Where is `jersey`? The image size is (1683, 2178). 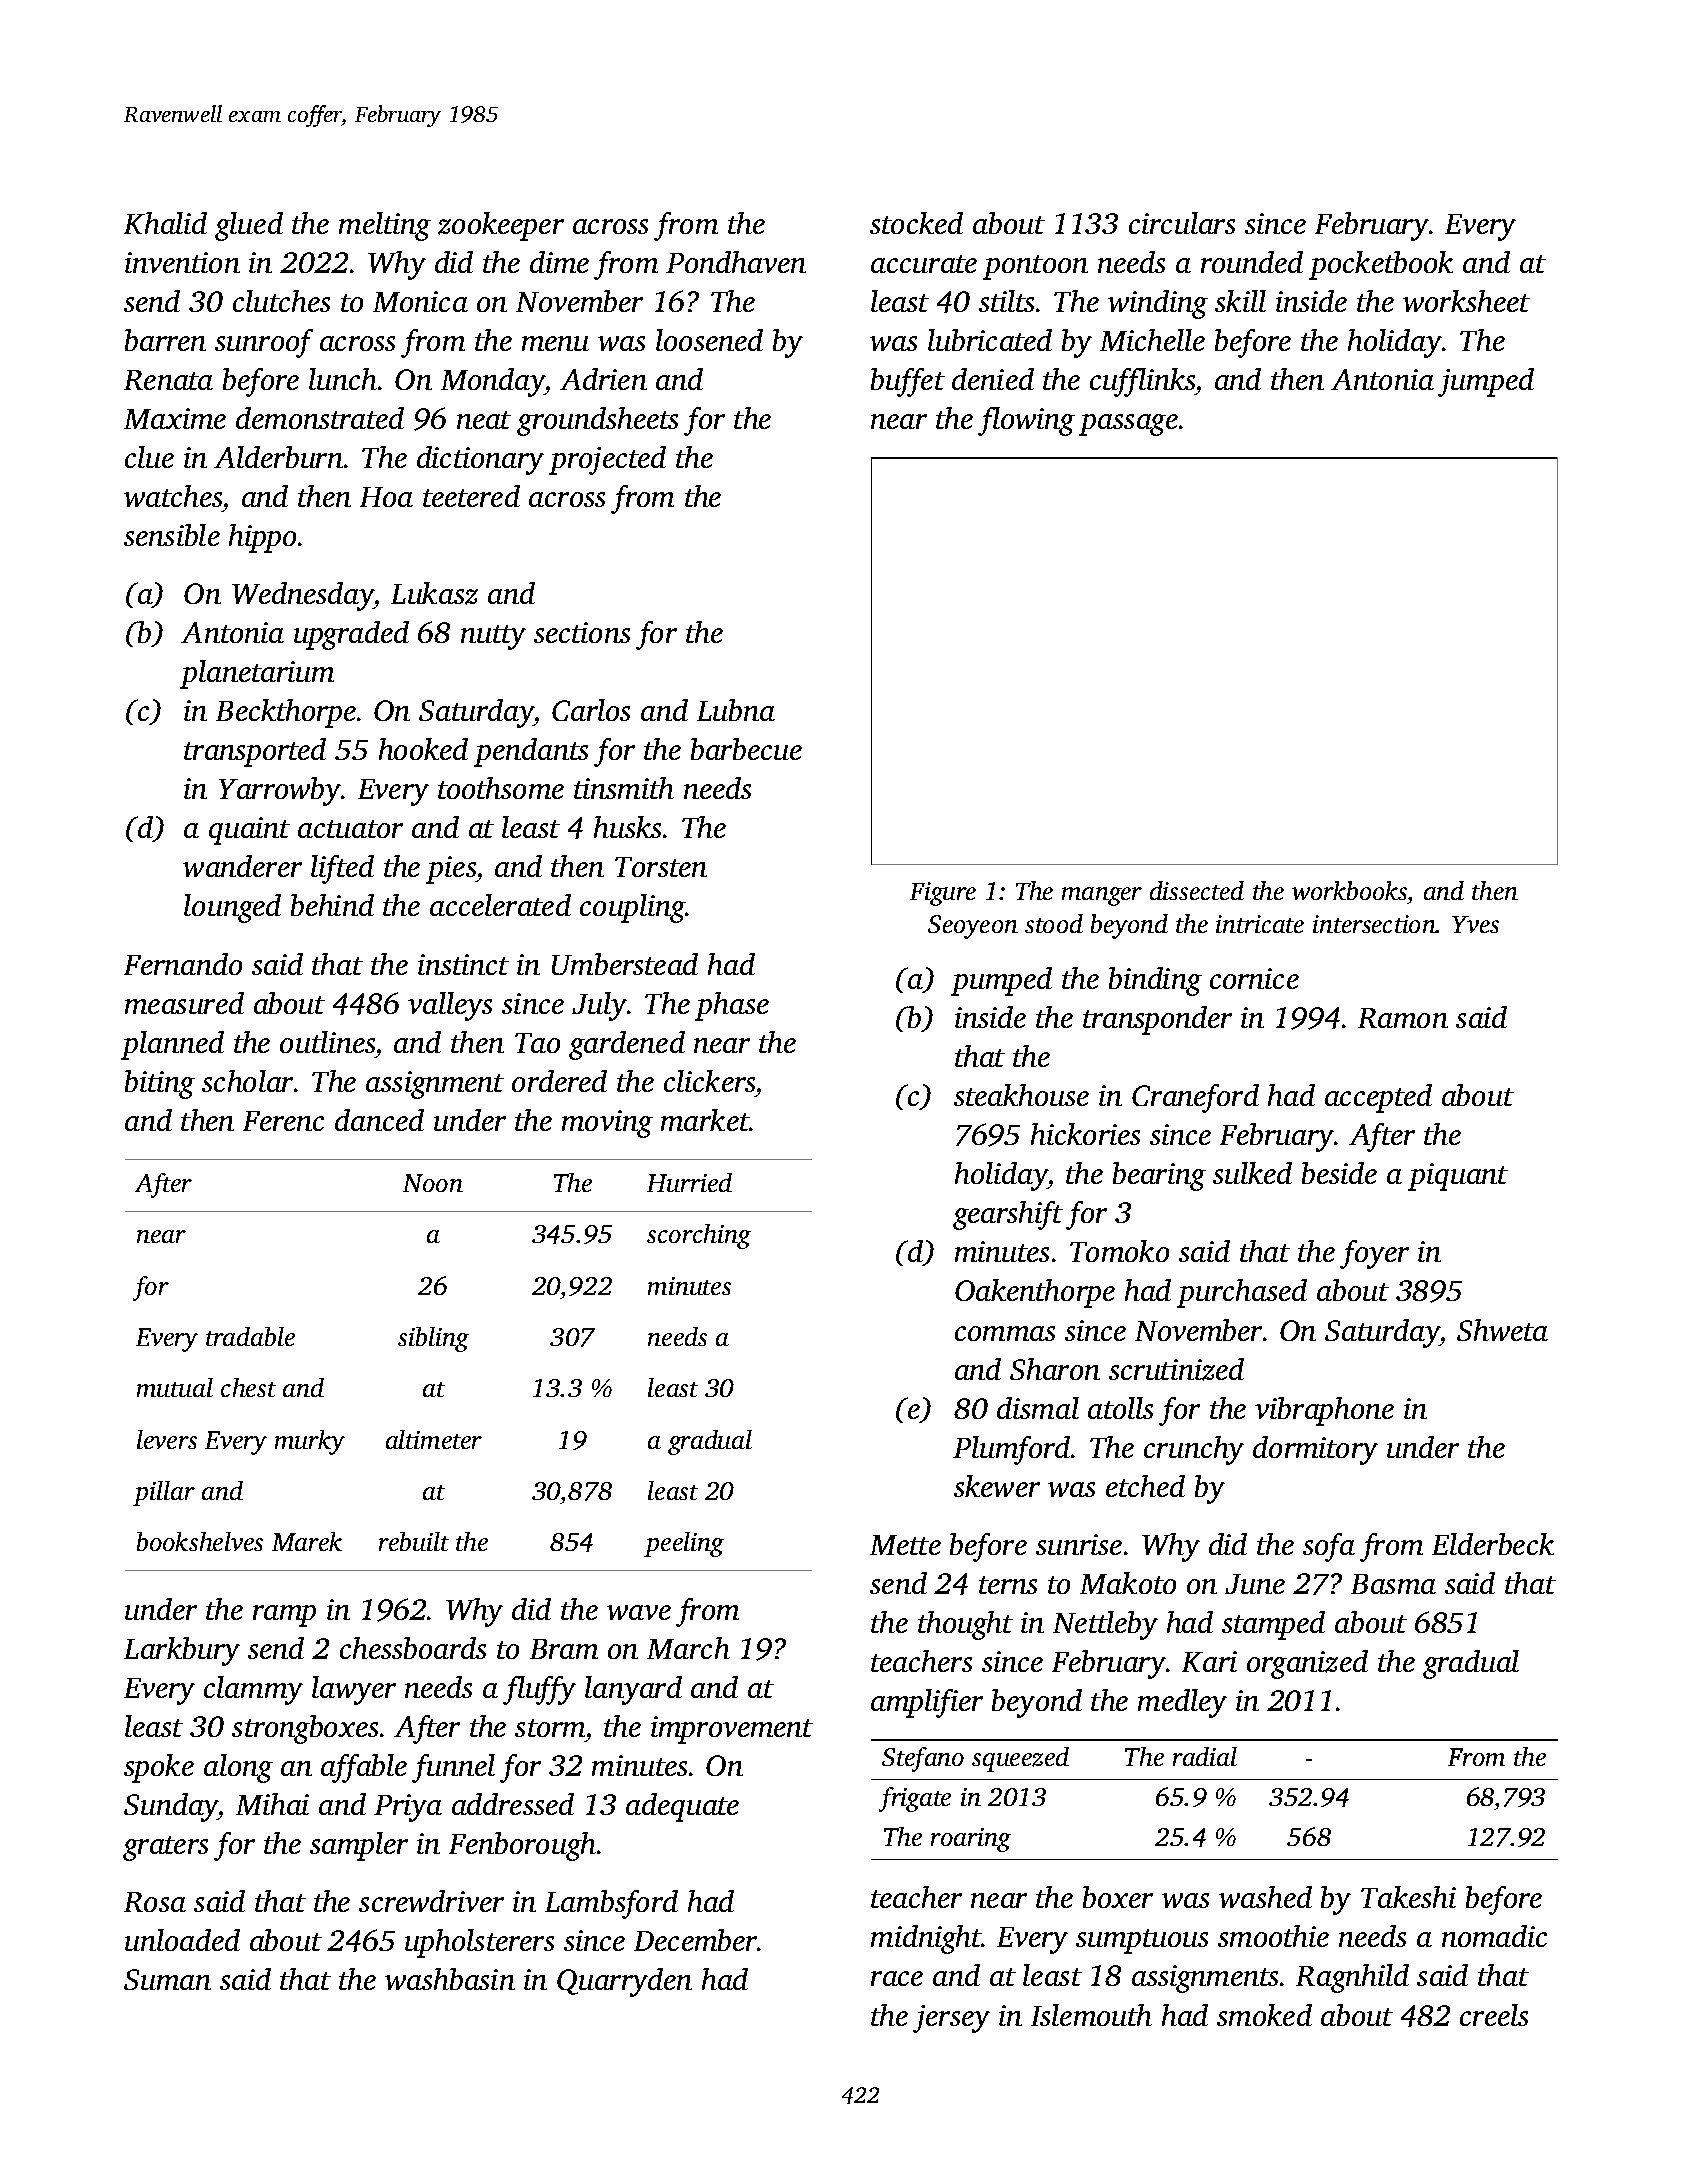
jersey is located at coordinates (951, 2019).
